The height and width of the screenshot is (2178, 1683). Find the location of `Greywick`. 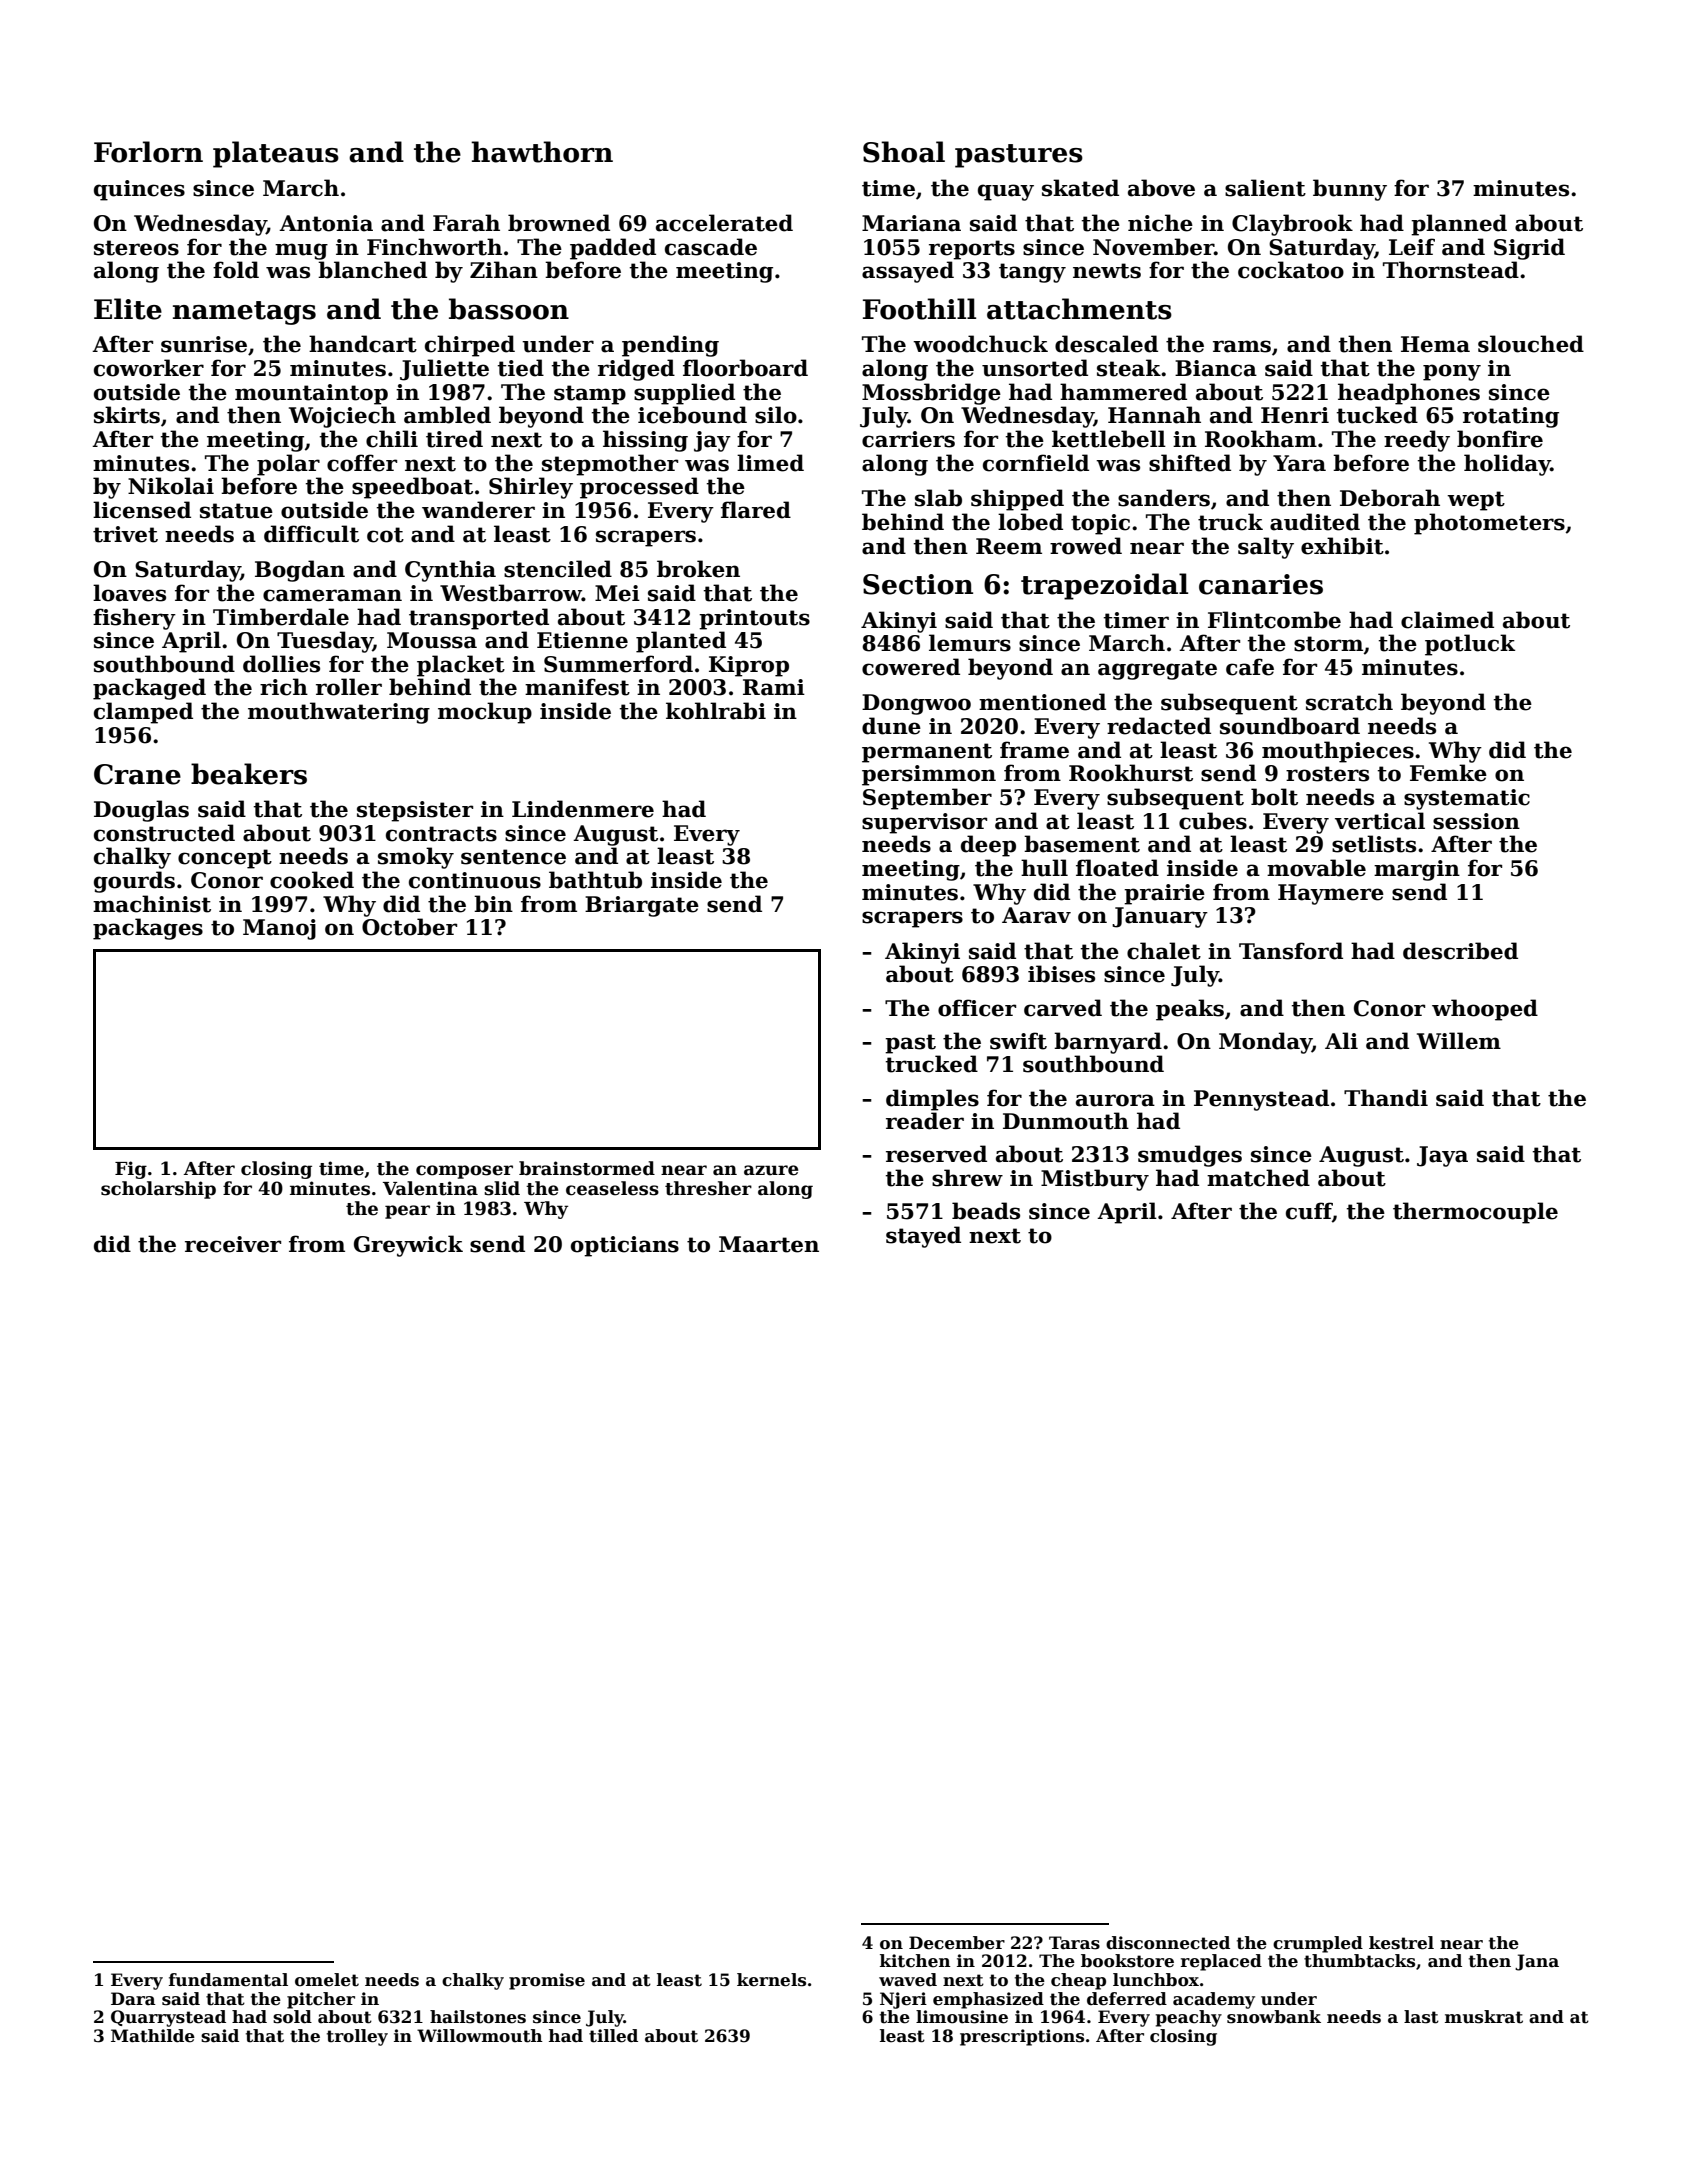

Greywick is located at coordinates (408, 1246).
